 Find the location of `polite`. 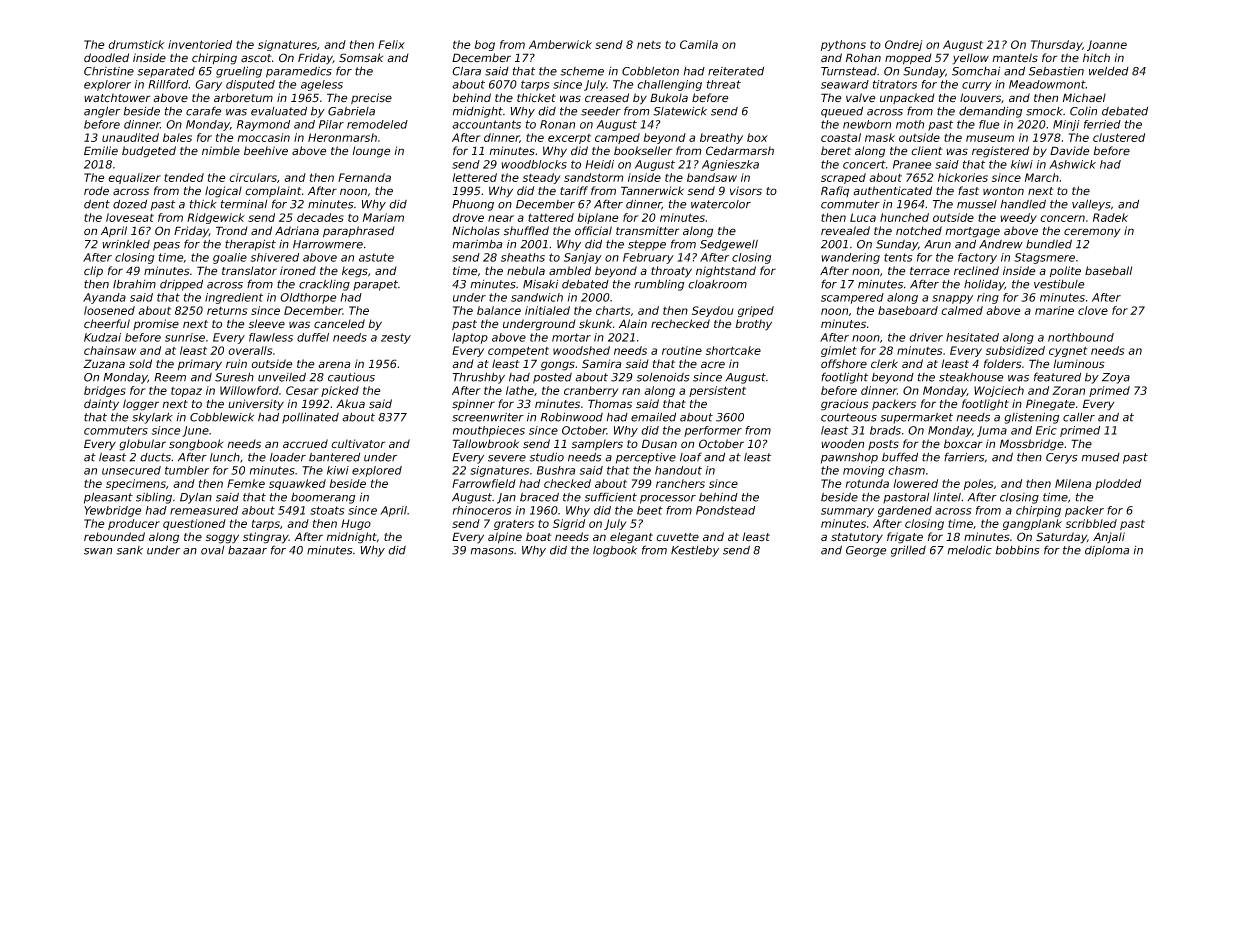

polite is located at coordinates (1065, 271).
